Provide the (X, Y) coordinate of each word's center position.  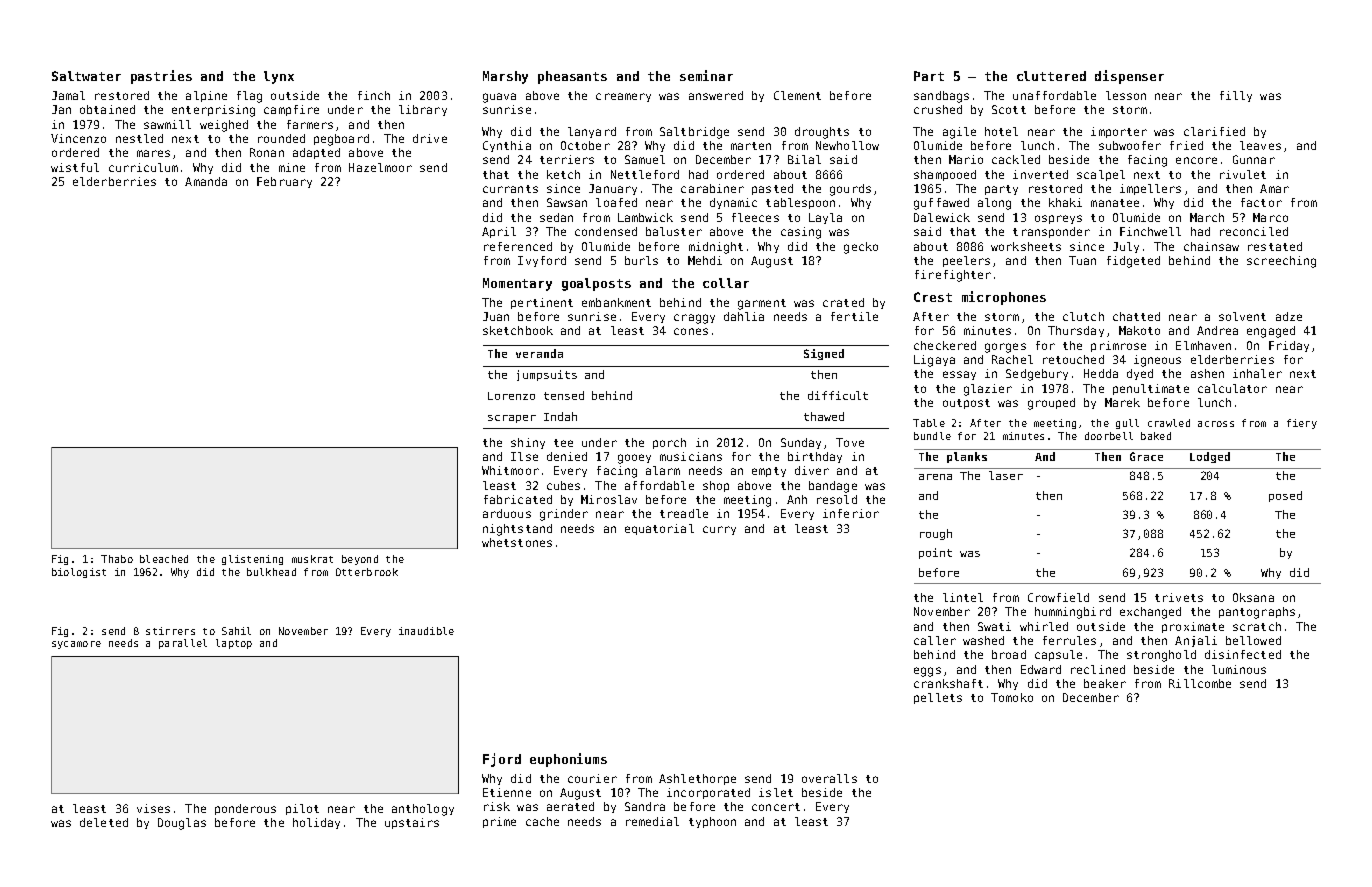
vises (153, 808)
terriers (567, 159)
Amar (1274, 188)
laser (1006, 475)
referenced (518, 246)
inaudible (426, 631)
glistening (252, 560)
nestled (139, 138)
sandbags (941, 97)
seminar (706, 75)
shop (716, 486)
